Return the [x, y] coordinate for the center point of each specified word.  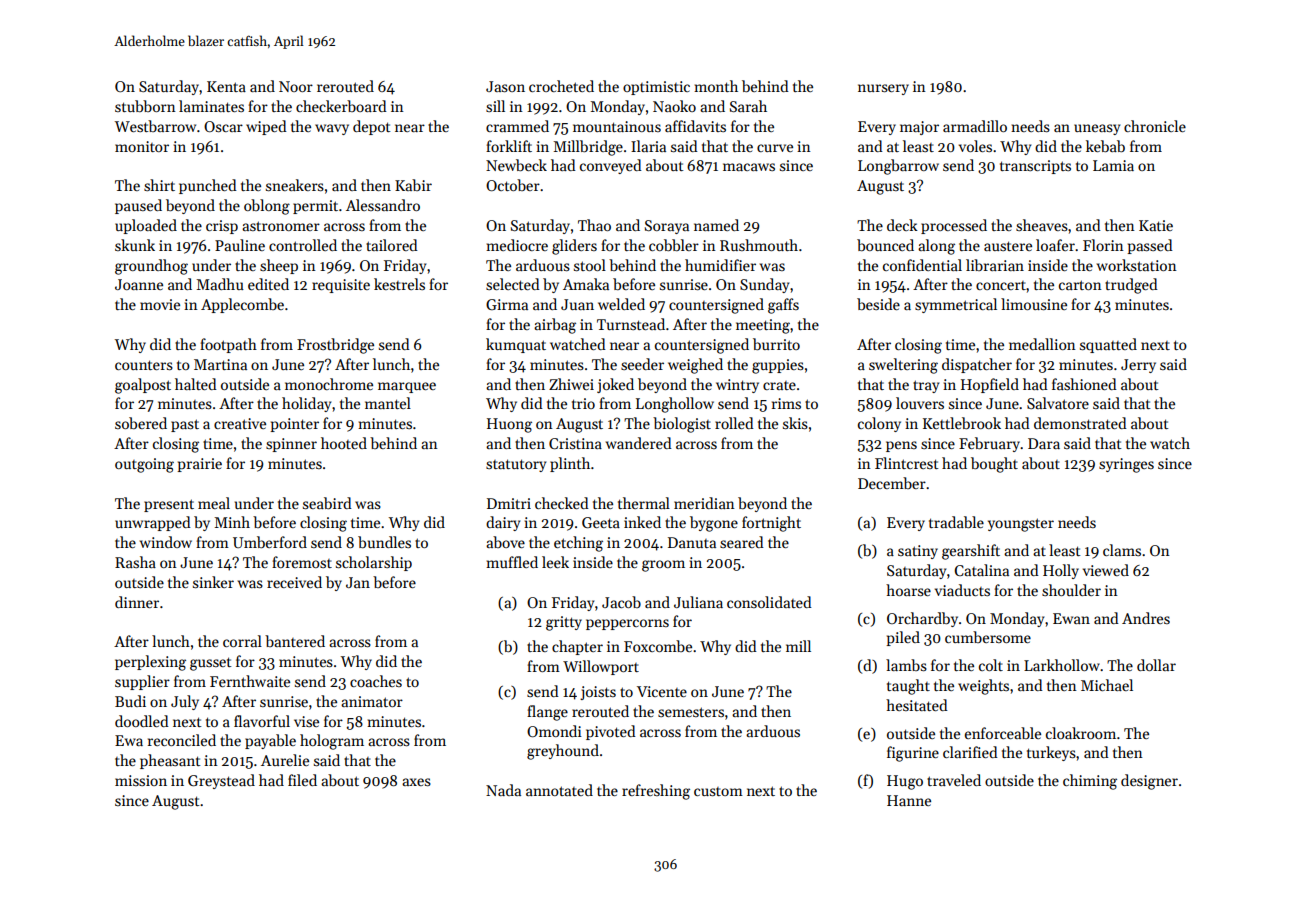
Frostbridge [335, 346]
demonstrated [1080, 423]
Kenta [226, 86]
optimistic [656, 88]
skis [795, 423]
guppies [778, 366]
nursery [883, 89]
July [185, 702]
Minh [232, 522]
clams [1122, 550]
